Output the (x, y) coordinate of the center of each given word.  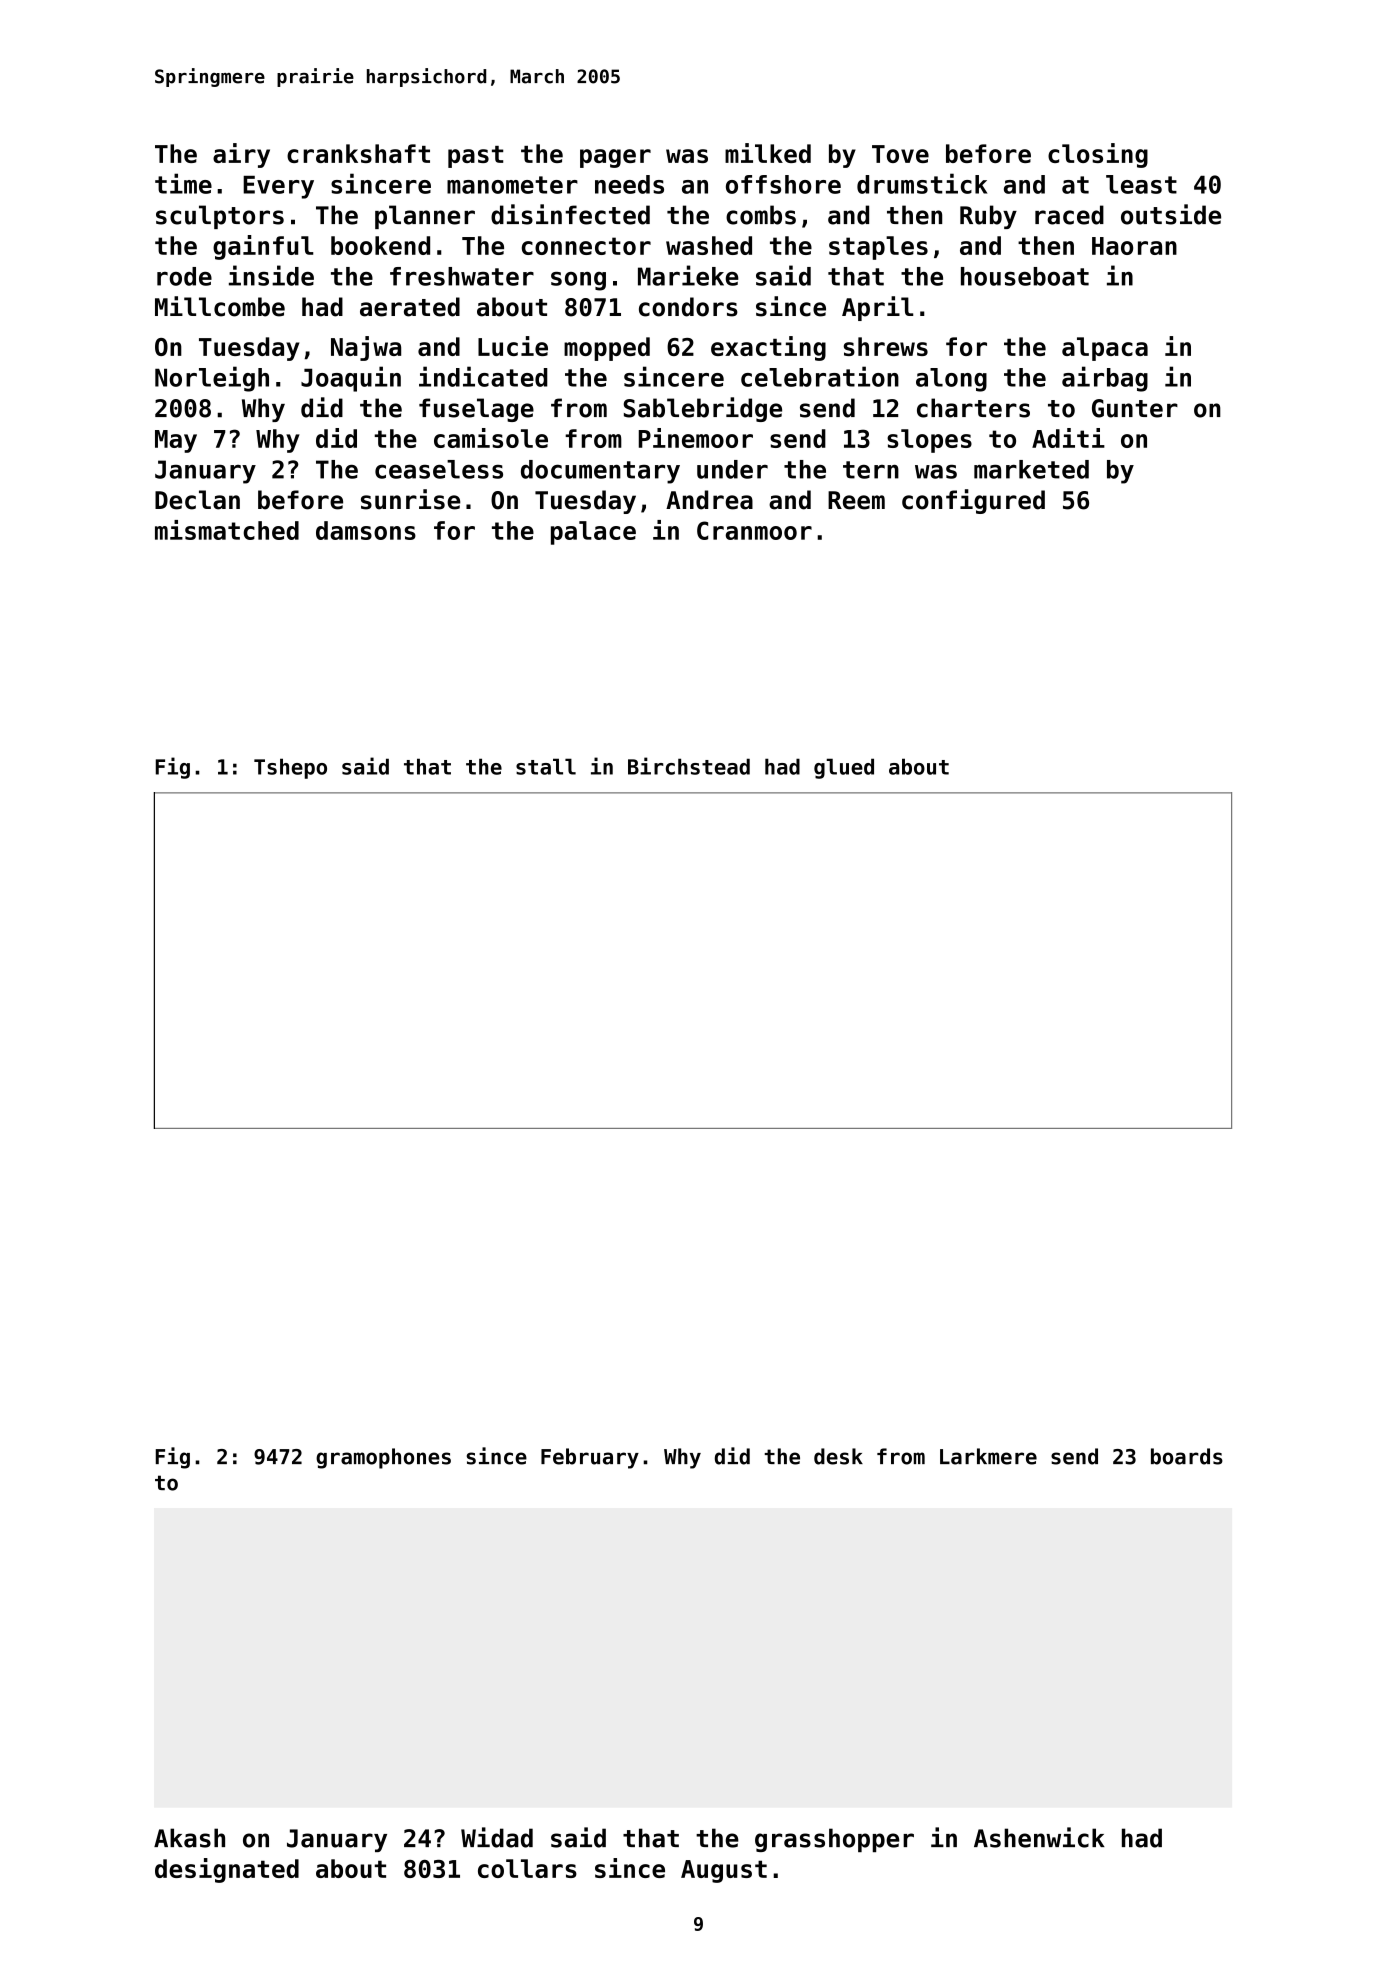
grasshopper (834, 1840)
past (475, 157)
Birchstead (689, 766)
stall (546, 766)
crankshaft (358, 153)
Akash (189, 1838)
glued (844, 768)
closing (1098, 155)
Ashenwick (1039, 1837)
